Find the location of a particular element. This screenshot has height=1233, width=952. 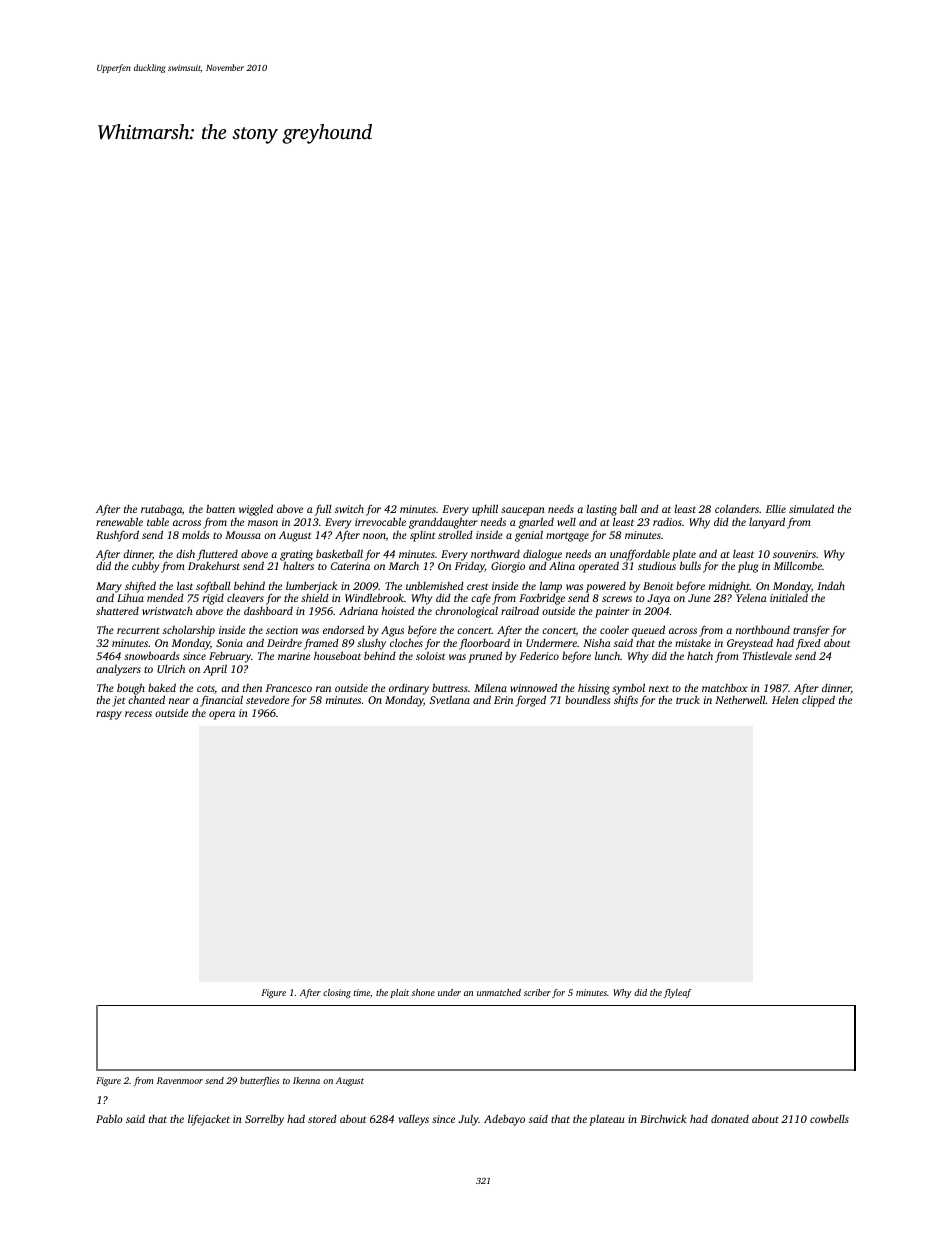

unmatched is located at coordinates (499, 992).
